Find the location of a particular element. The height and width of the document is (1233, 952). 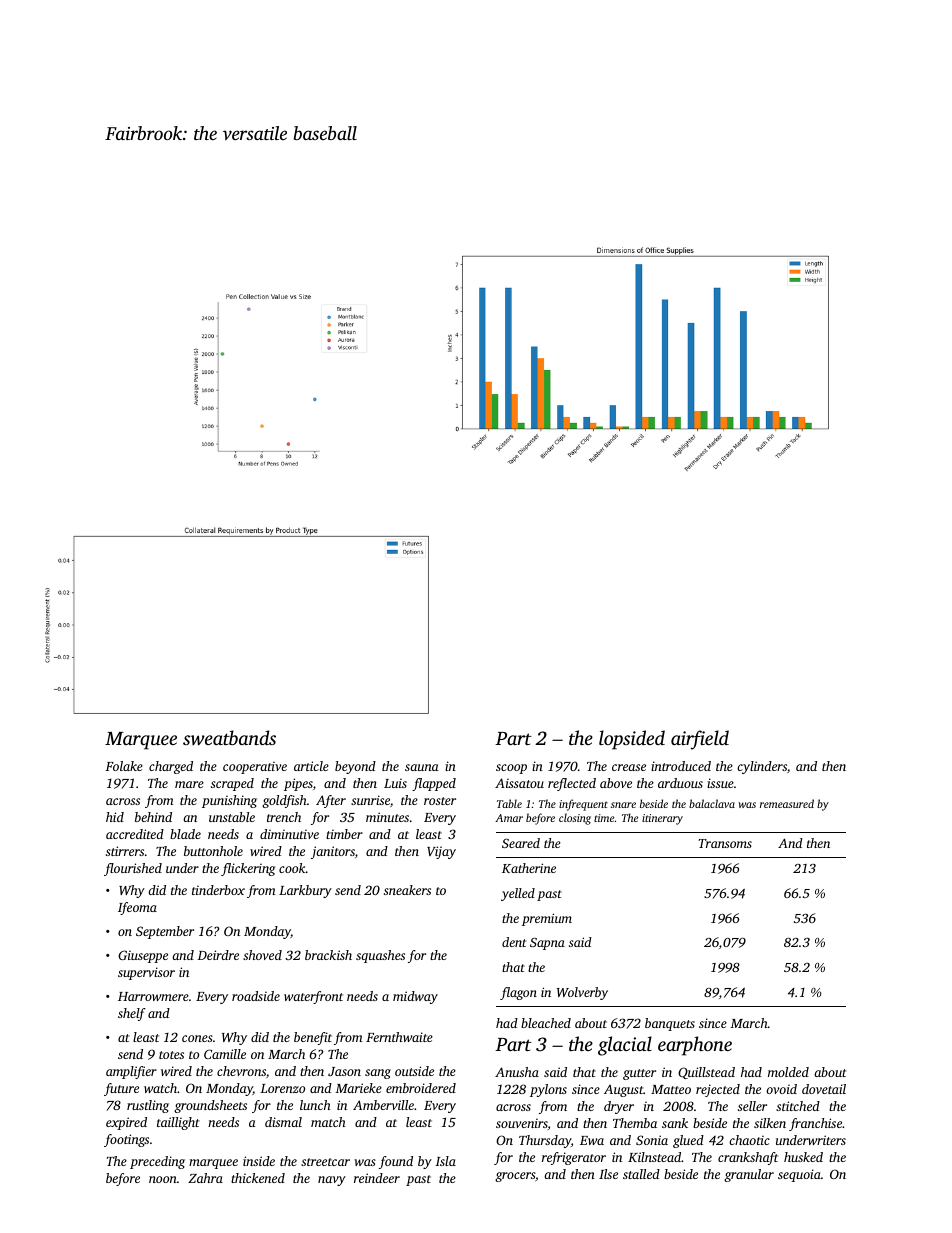

navy is located at coordinates (332, 1181).
